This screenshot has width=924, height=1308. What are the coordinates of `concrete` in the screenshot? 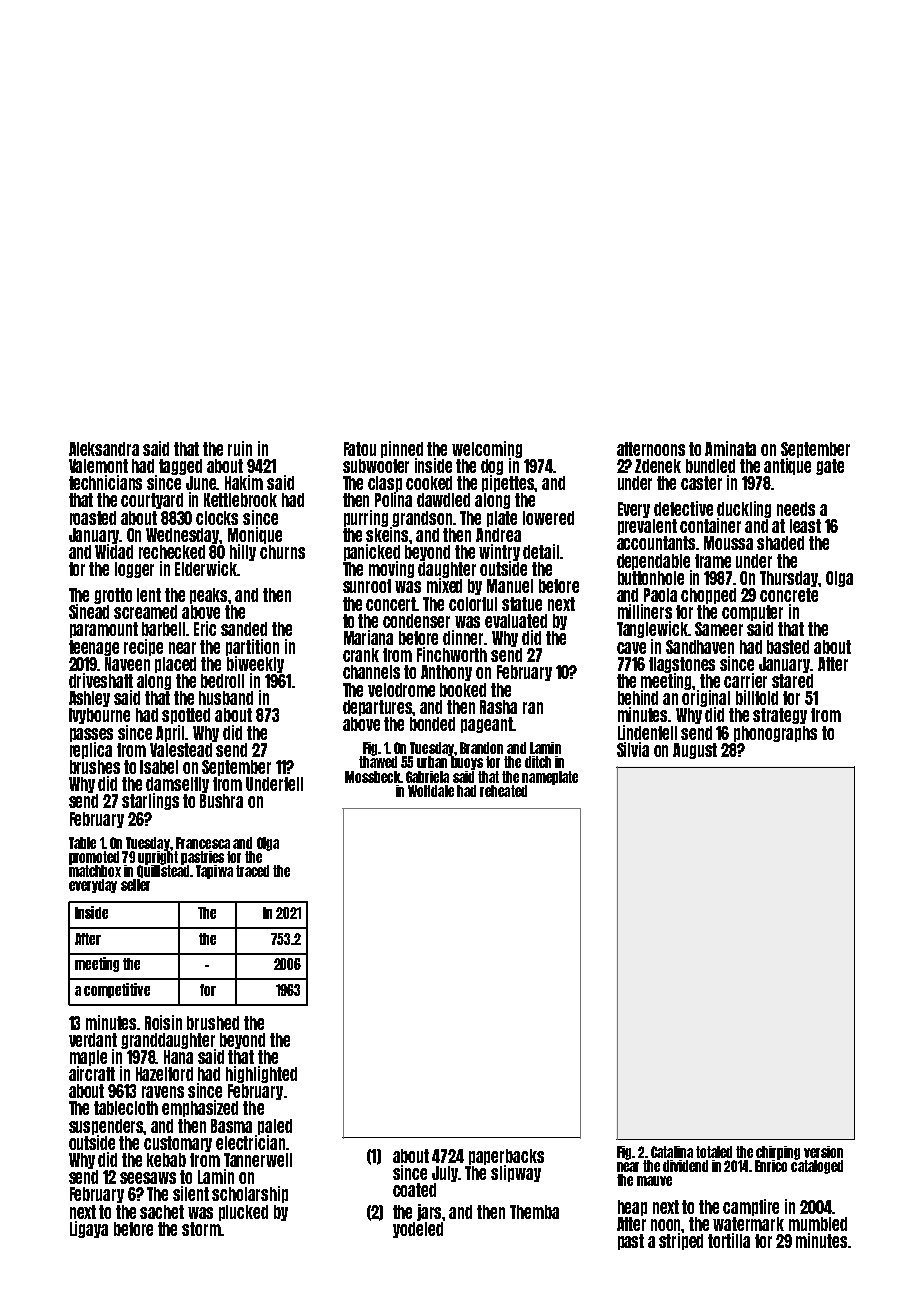 It's located at (789, 595).
